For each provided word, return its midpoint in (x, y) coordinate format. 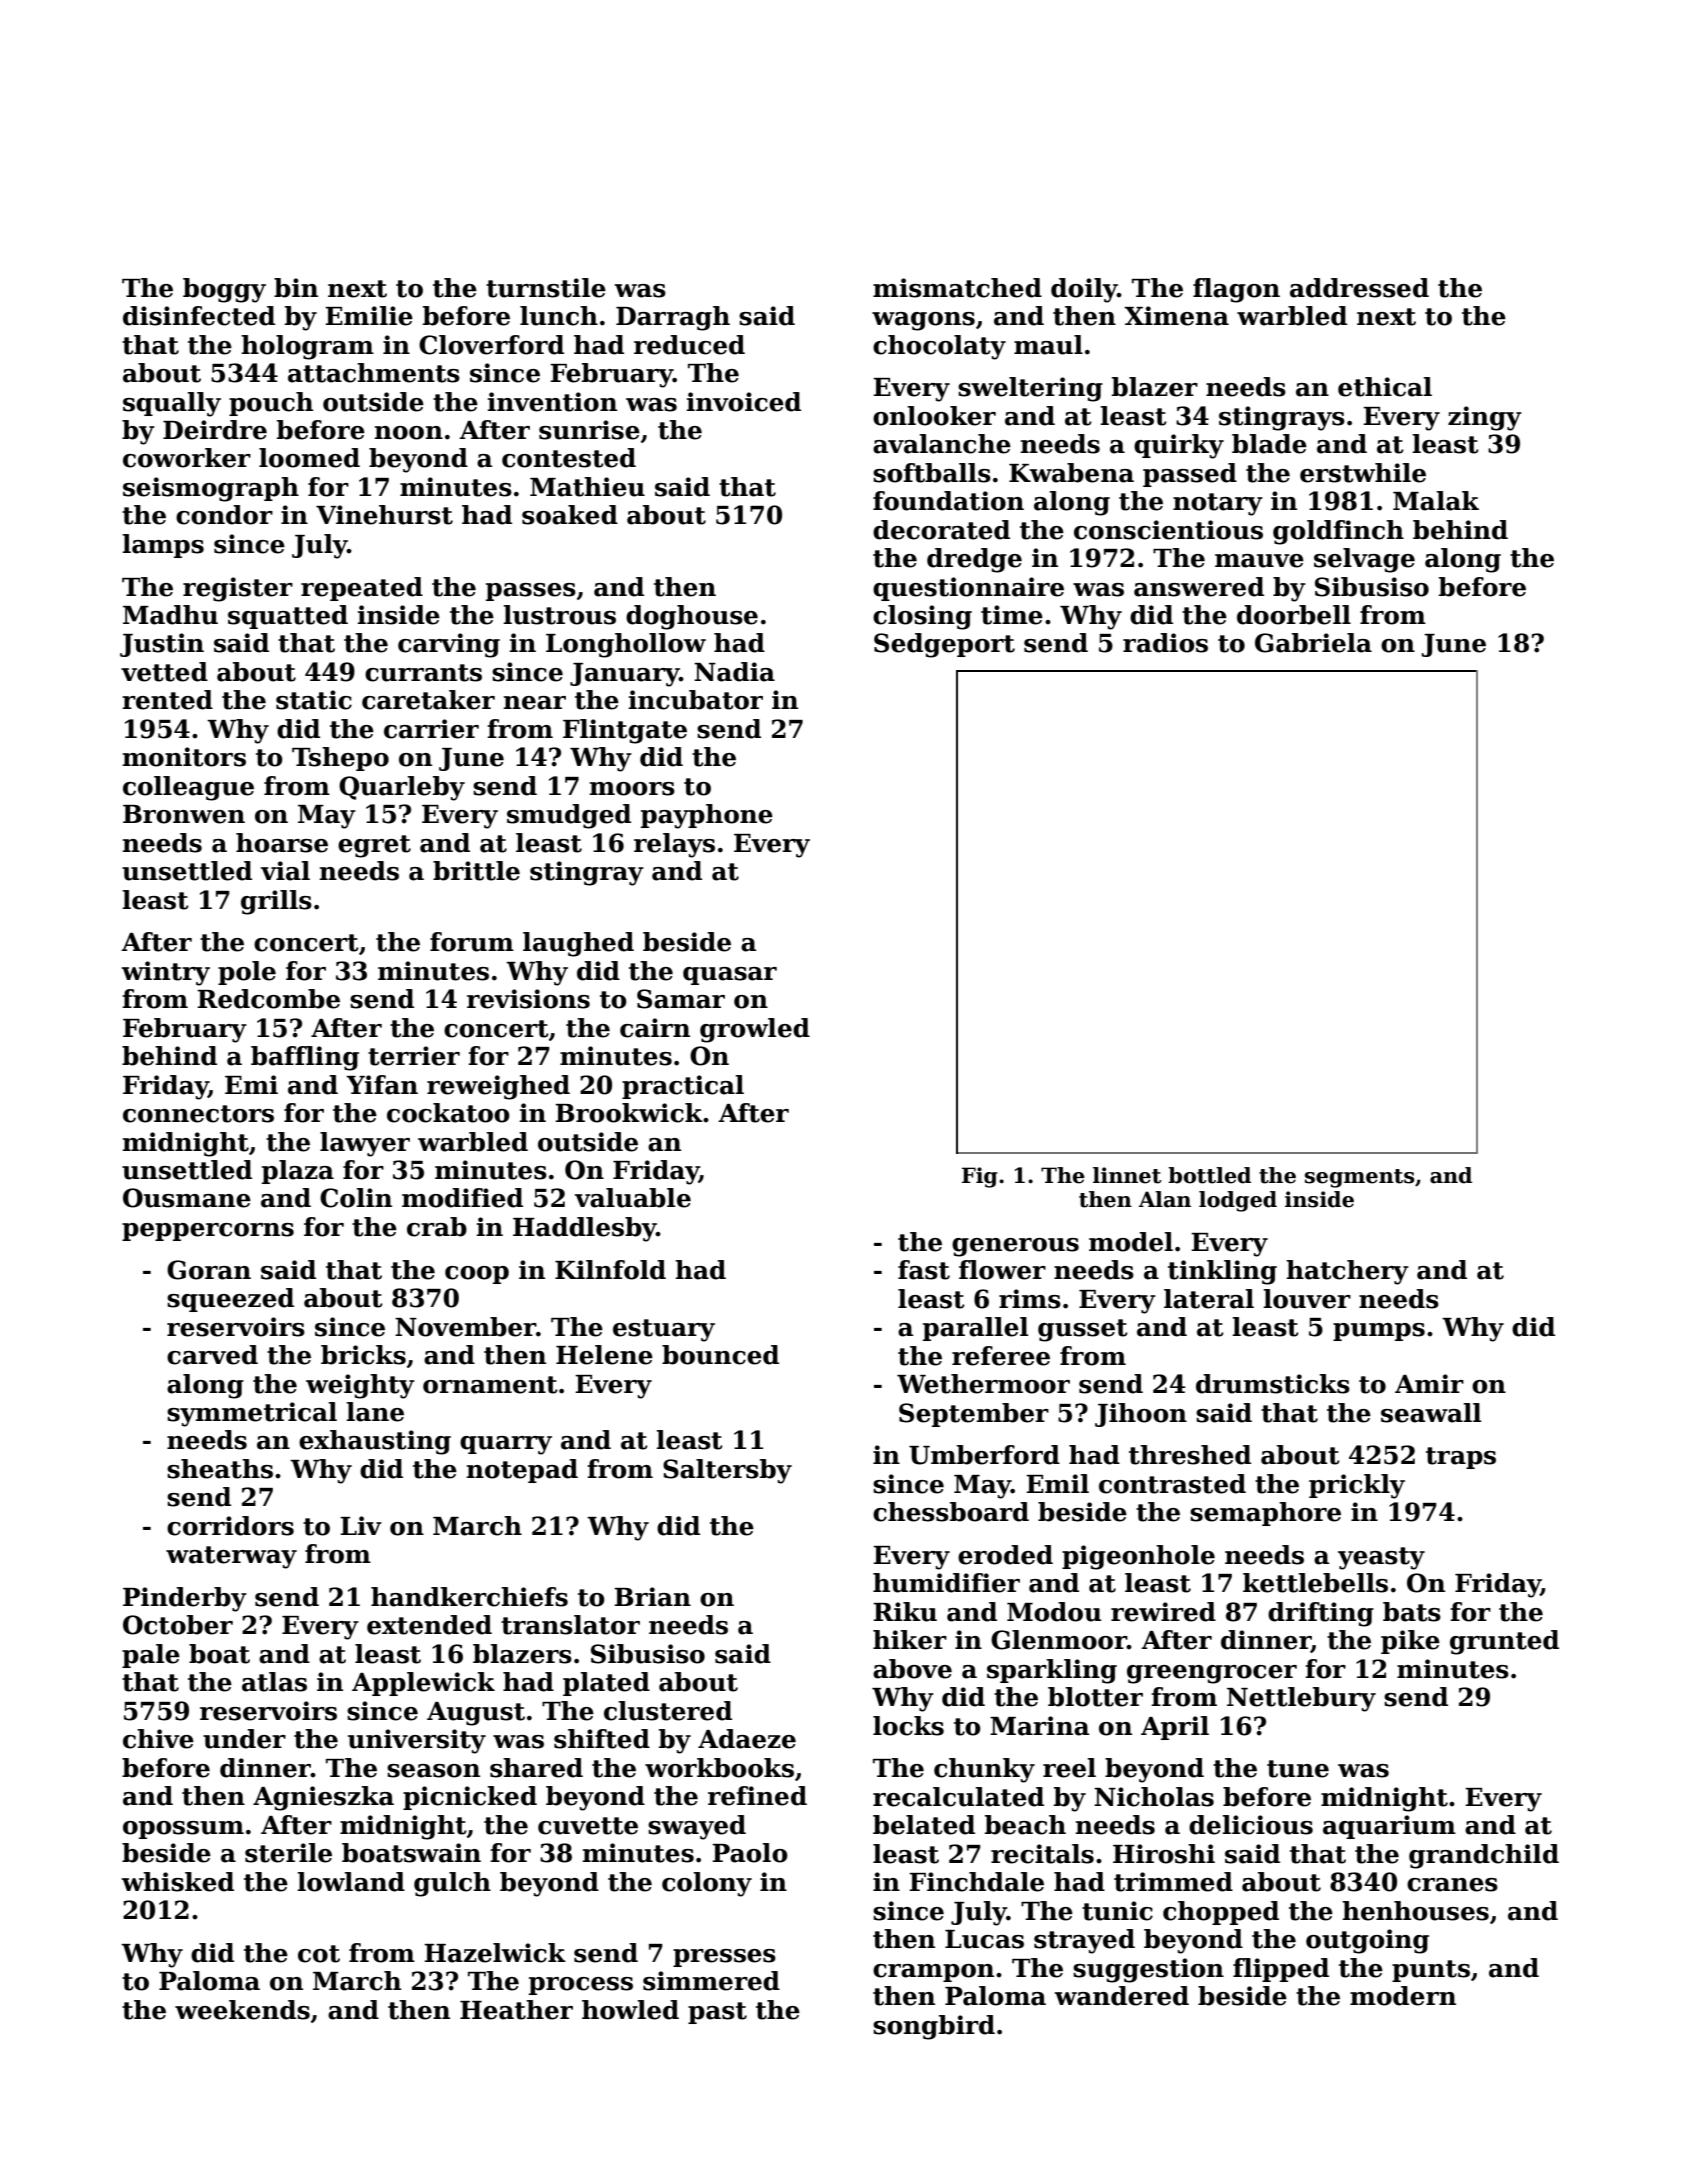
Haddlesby (585, 1229)
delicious (1251, 1825)
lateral (1209, 1299)
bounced (720, 1355)
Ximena (1176, 316)
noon (408, 433)
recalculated (958, 1797)
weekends (242, 2010)
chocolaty (939, 347)
